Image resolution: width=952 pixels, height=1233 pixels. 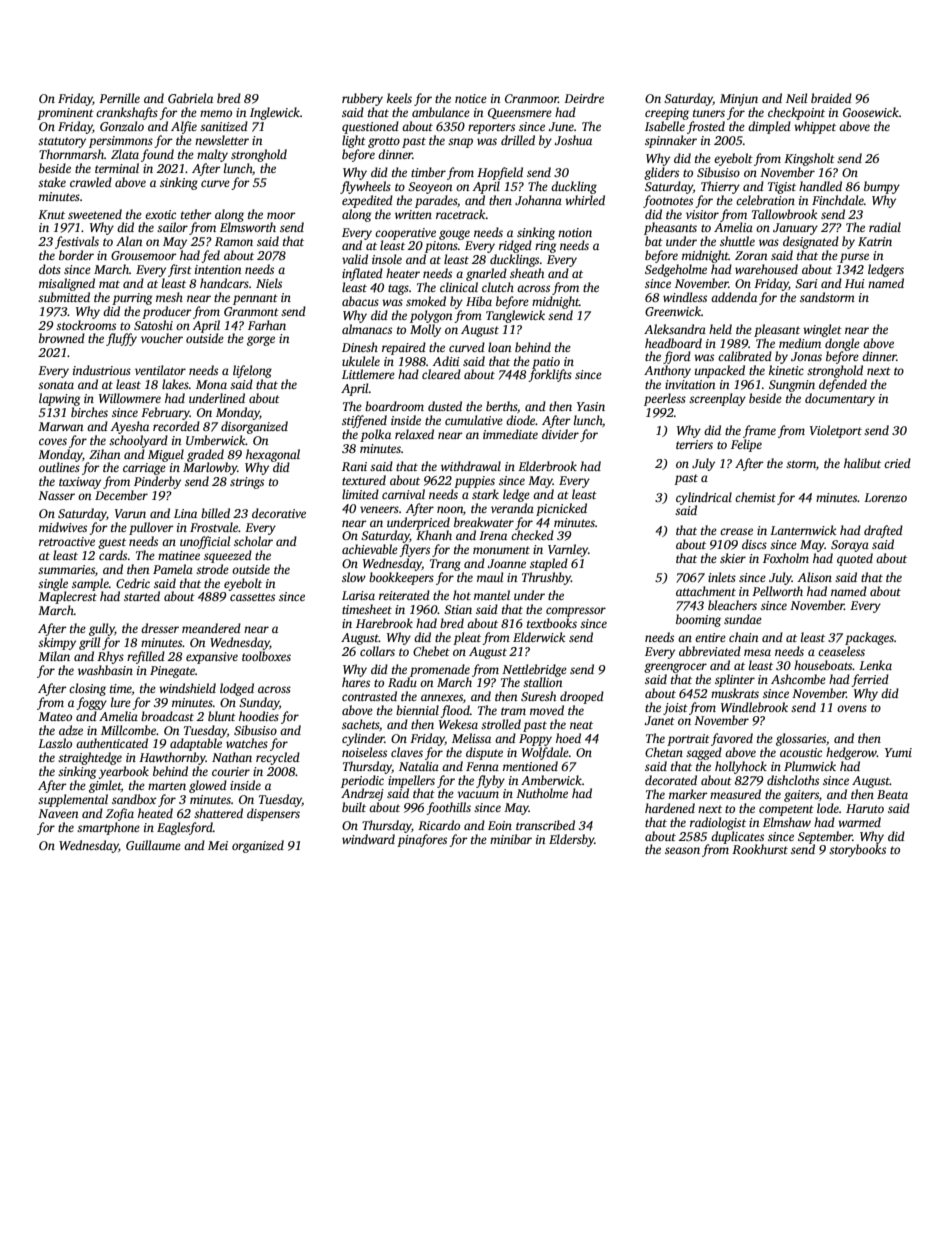 I want to click on February, so click(x=165, y=413).
